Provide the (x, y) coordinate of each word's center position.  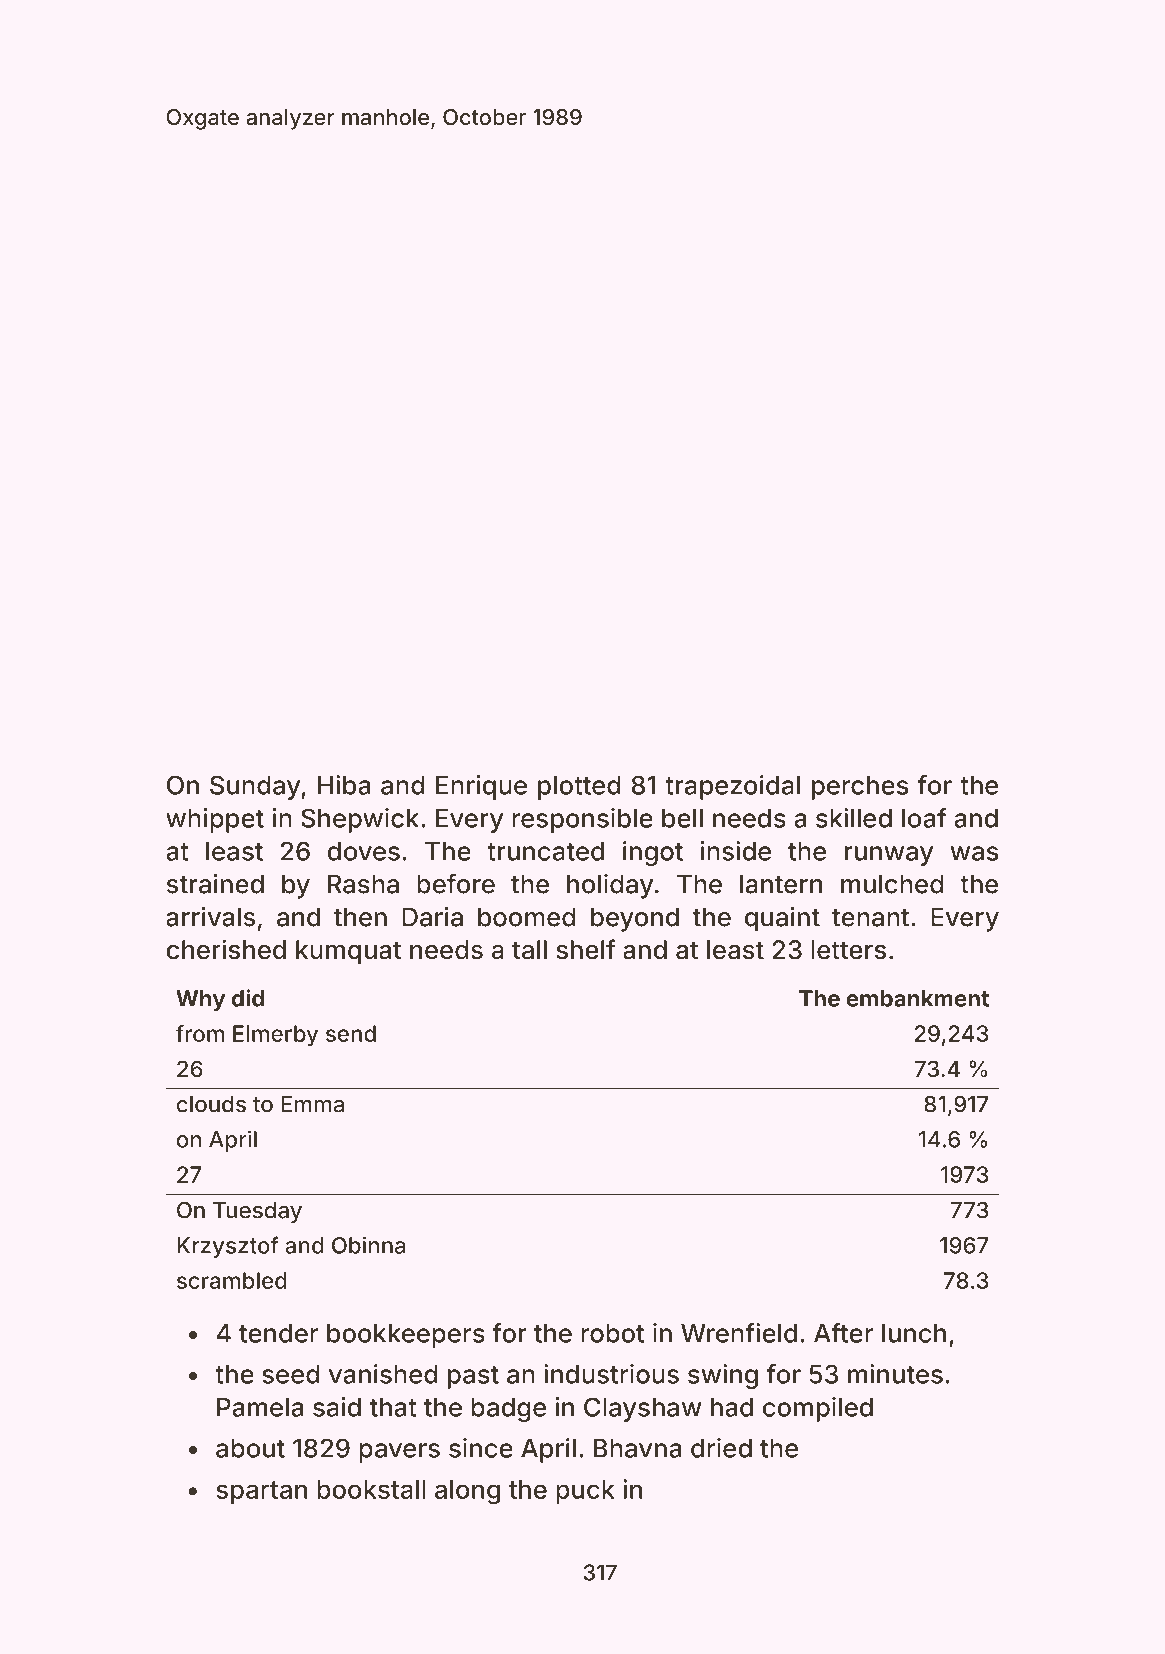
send (351, 1033)
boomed (527, 917)
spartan (261, 1492)
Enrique (481, 787)
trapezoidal (732, 787)
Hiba (344, 785)
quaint (782, 919)
